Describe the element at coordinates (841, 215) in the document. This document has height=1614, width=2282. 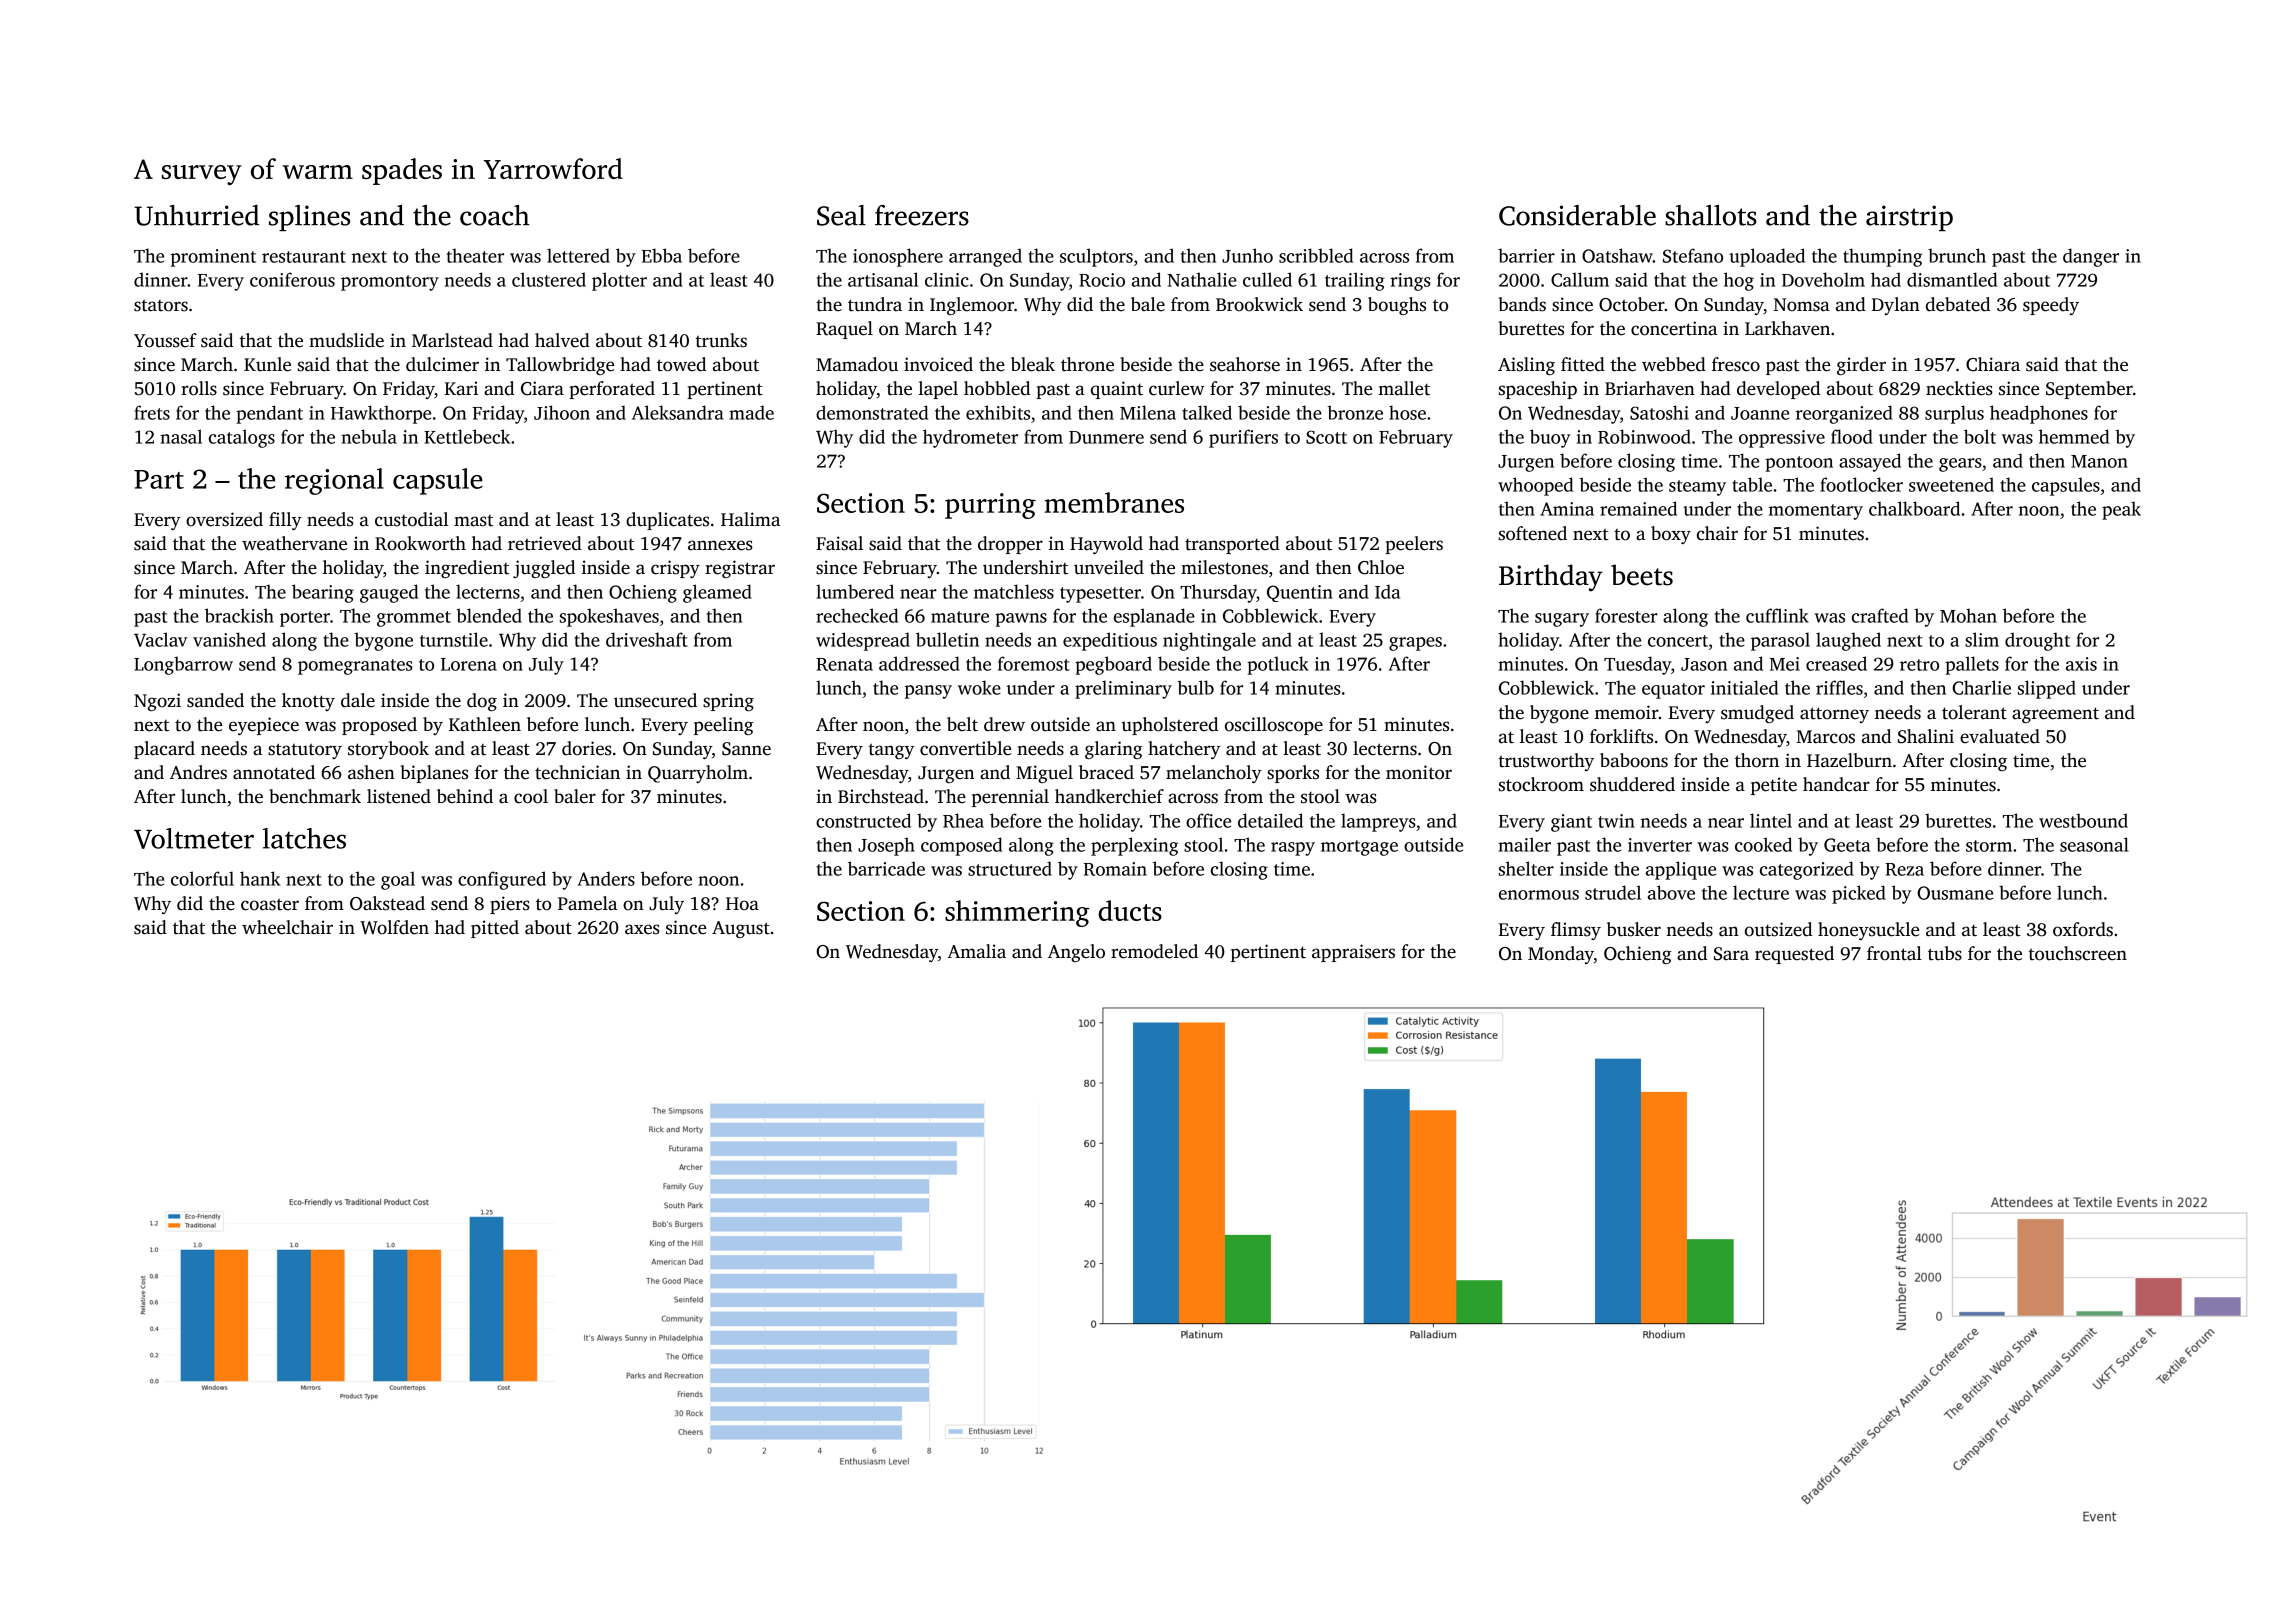
I see `Seal` at that location.
